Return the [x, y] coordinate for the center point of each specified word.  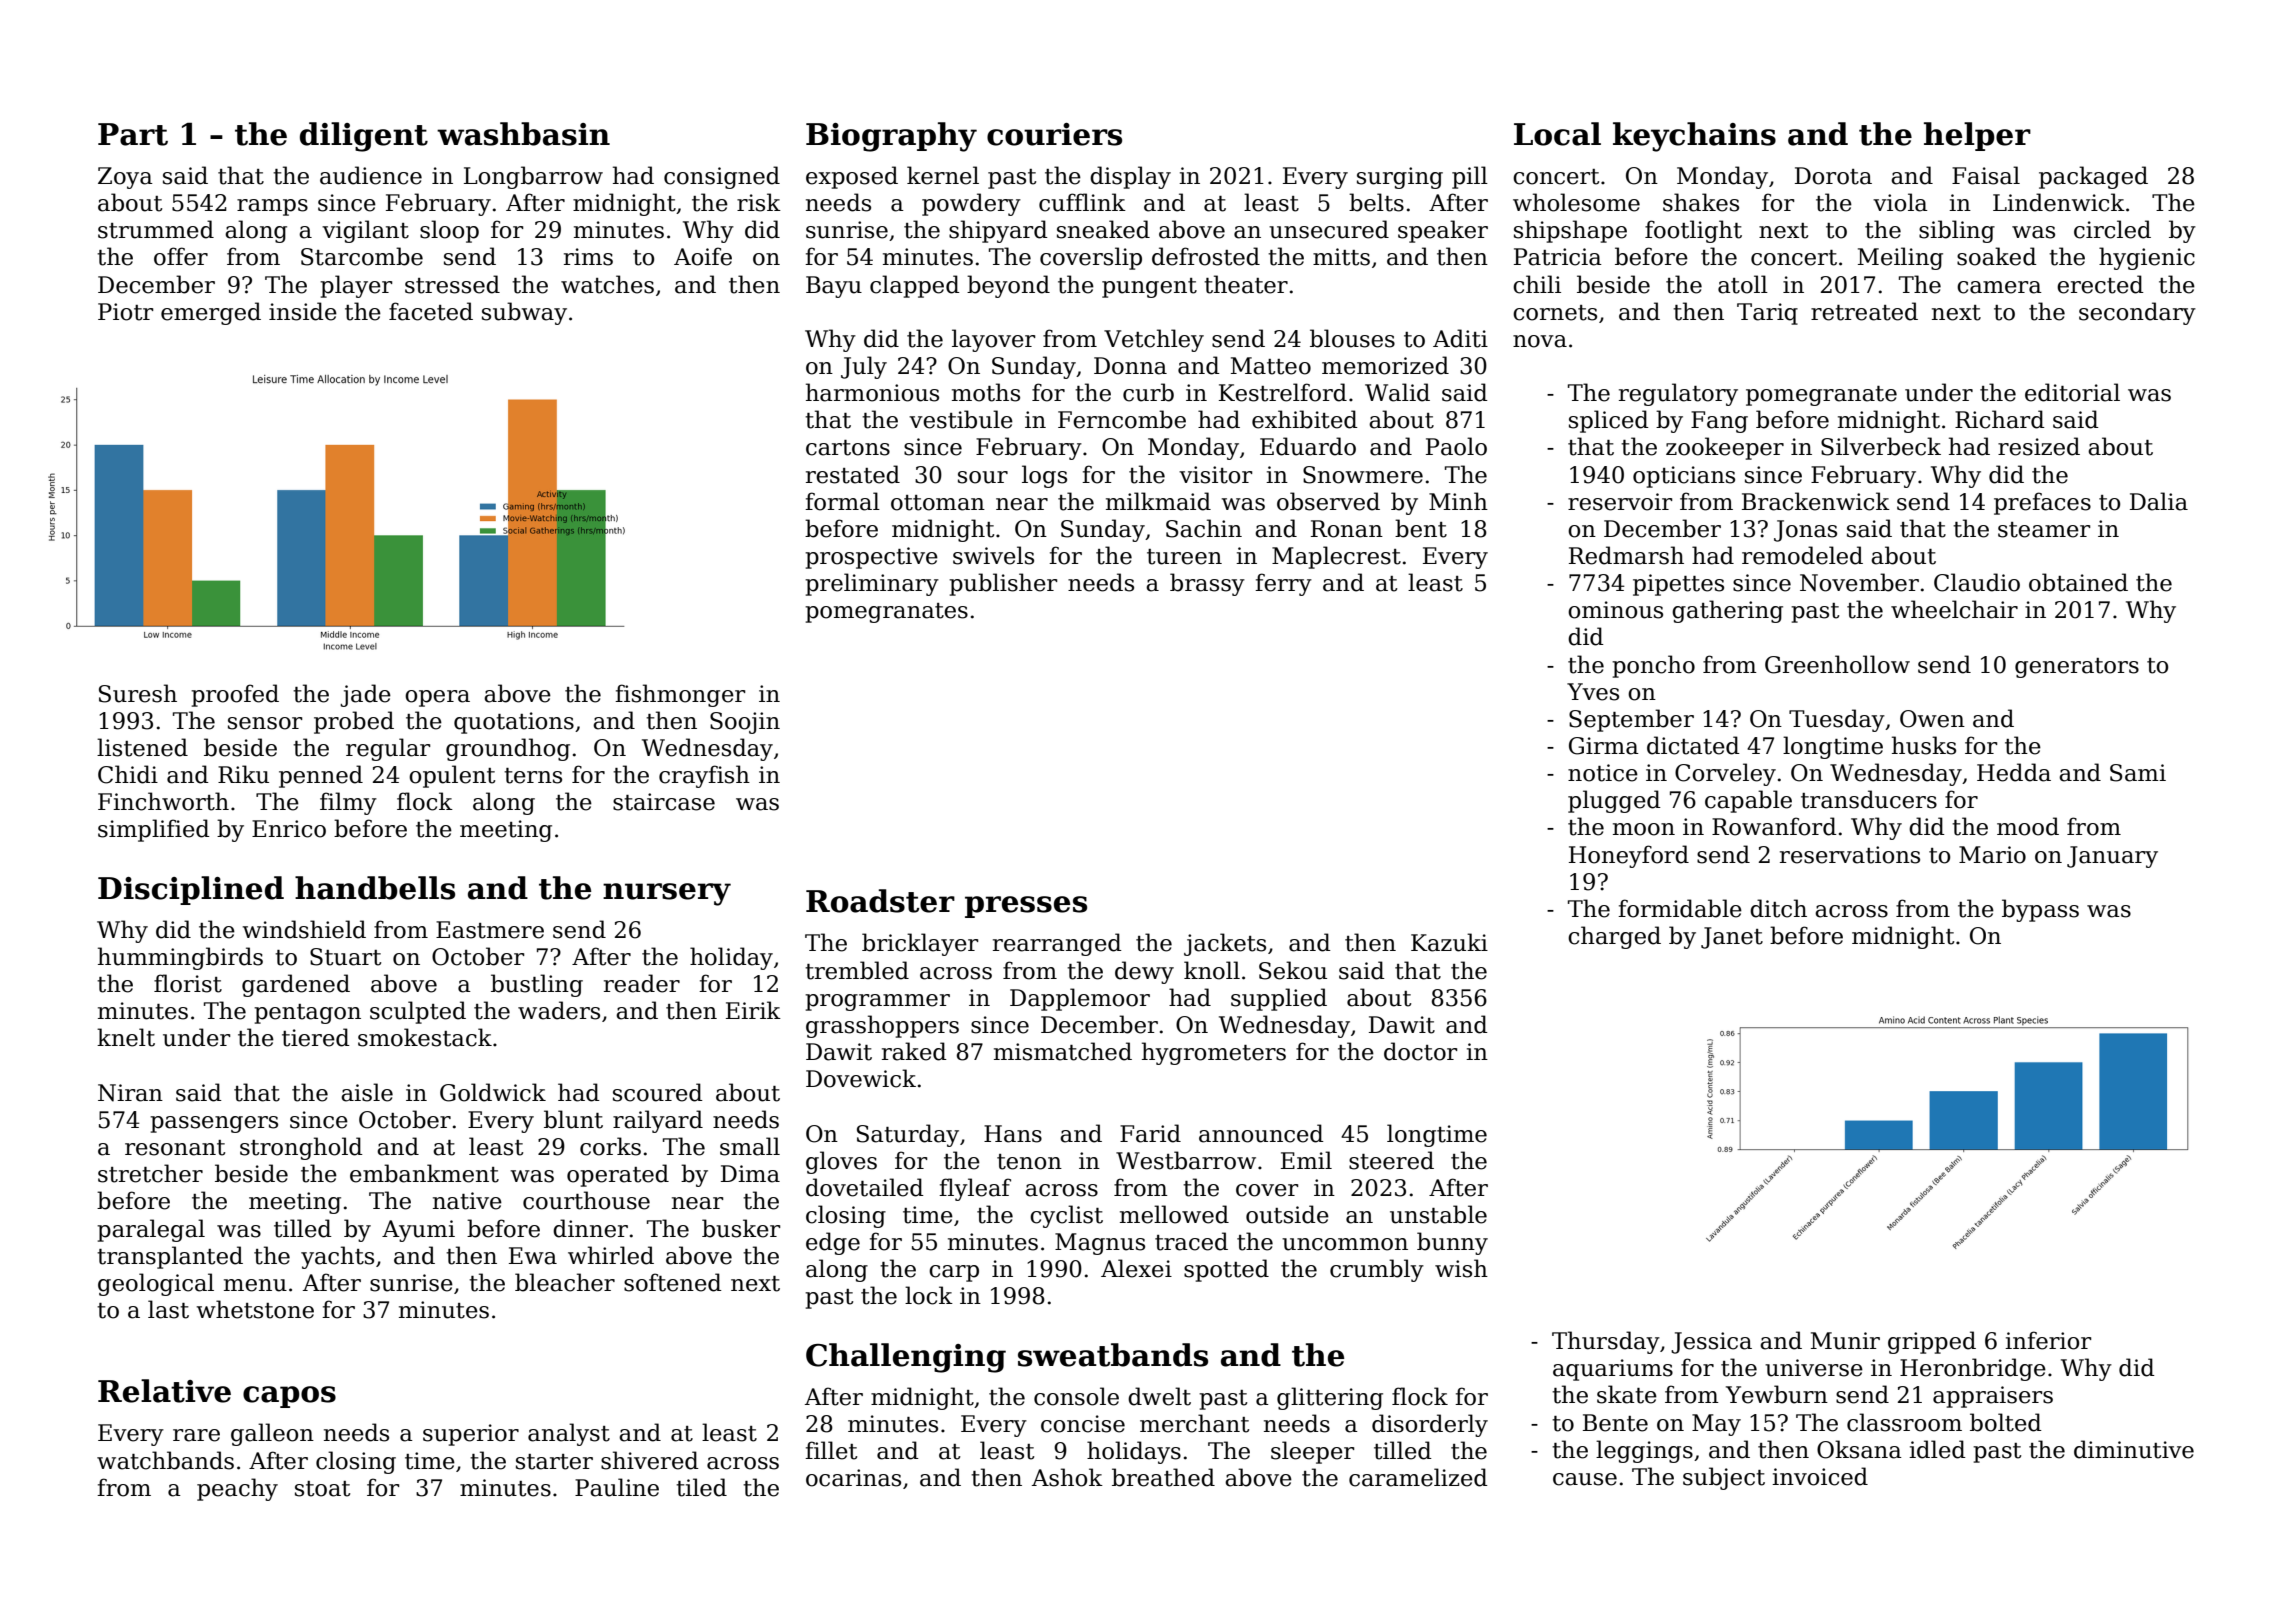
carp [954, 1273]
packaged [2093, 177]
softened [673, 1282]
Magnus [1100, 1244]
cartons [848, 448]
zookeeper [1725, 448]
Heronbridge [1973, 1369]
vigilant [365, 231]
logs [1044, 476]
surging [1400, 178]
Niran [130, 1093]
